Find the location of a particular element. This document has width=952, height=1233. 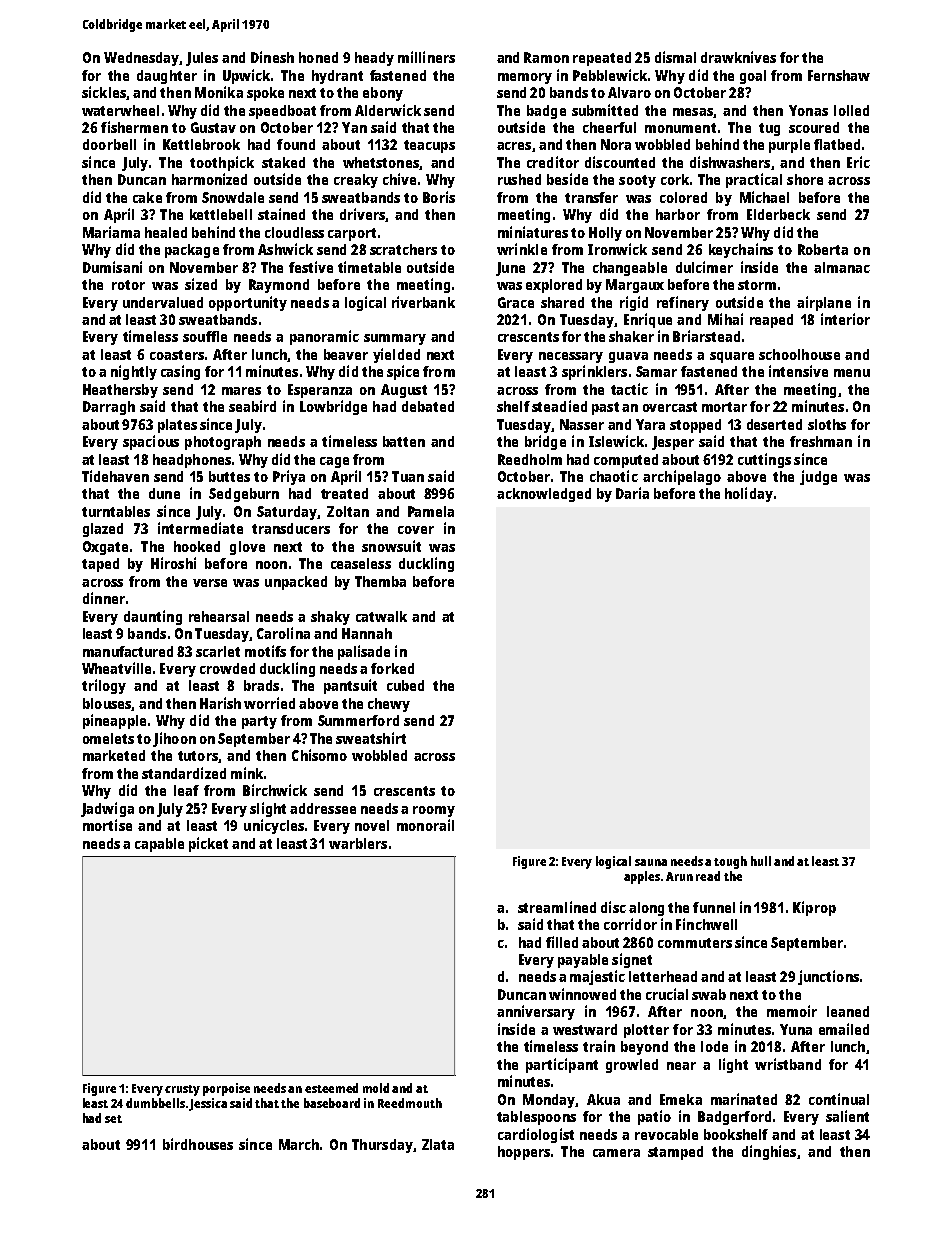

hull is located at coordinates (761, 861).
